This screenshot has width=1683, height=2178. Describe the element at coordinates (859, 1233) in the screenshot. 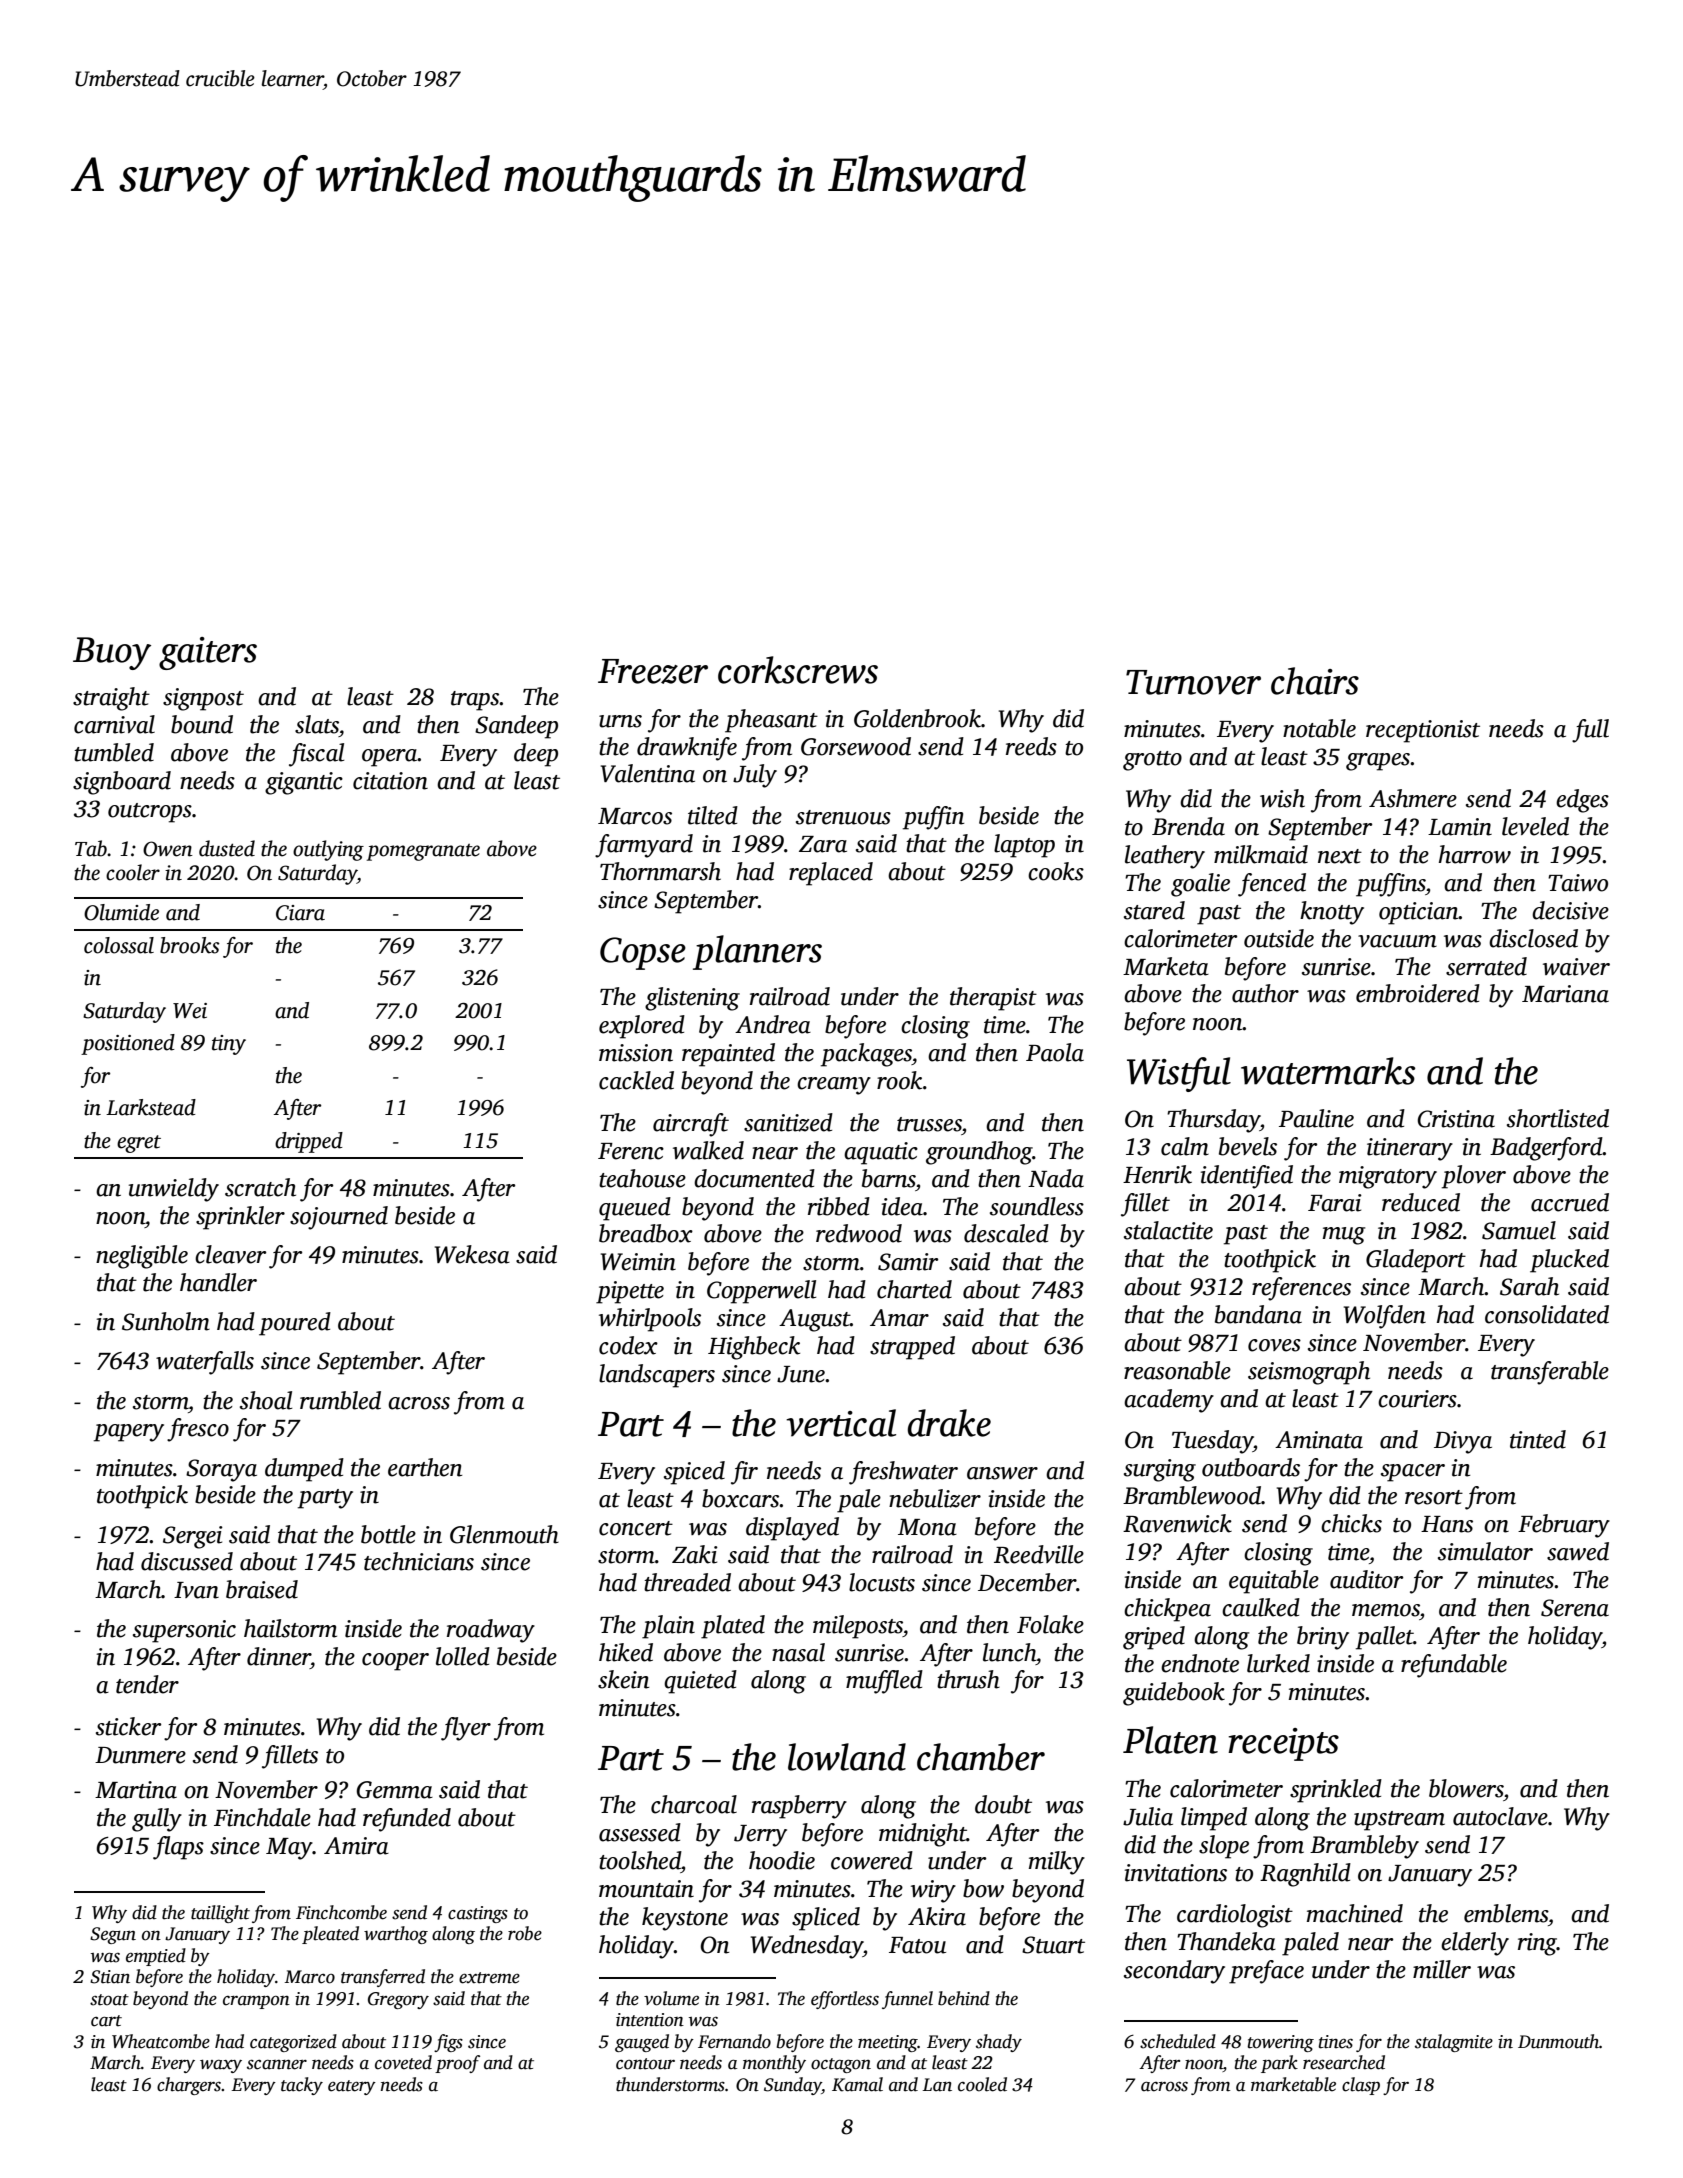

I see `redwood` at that location.
